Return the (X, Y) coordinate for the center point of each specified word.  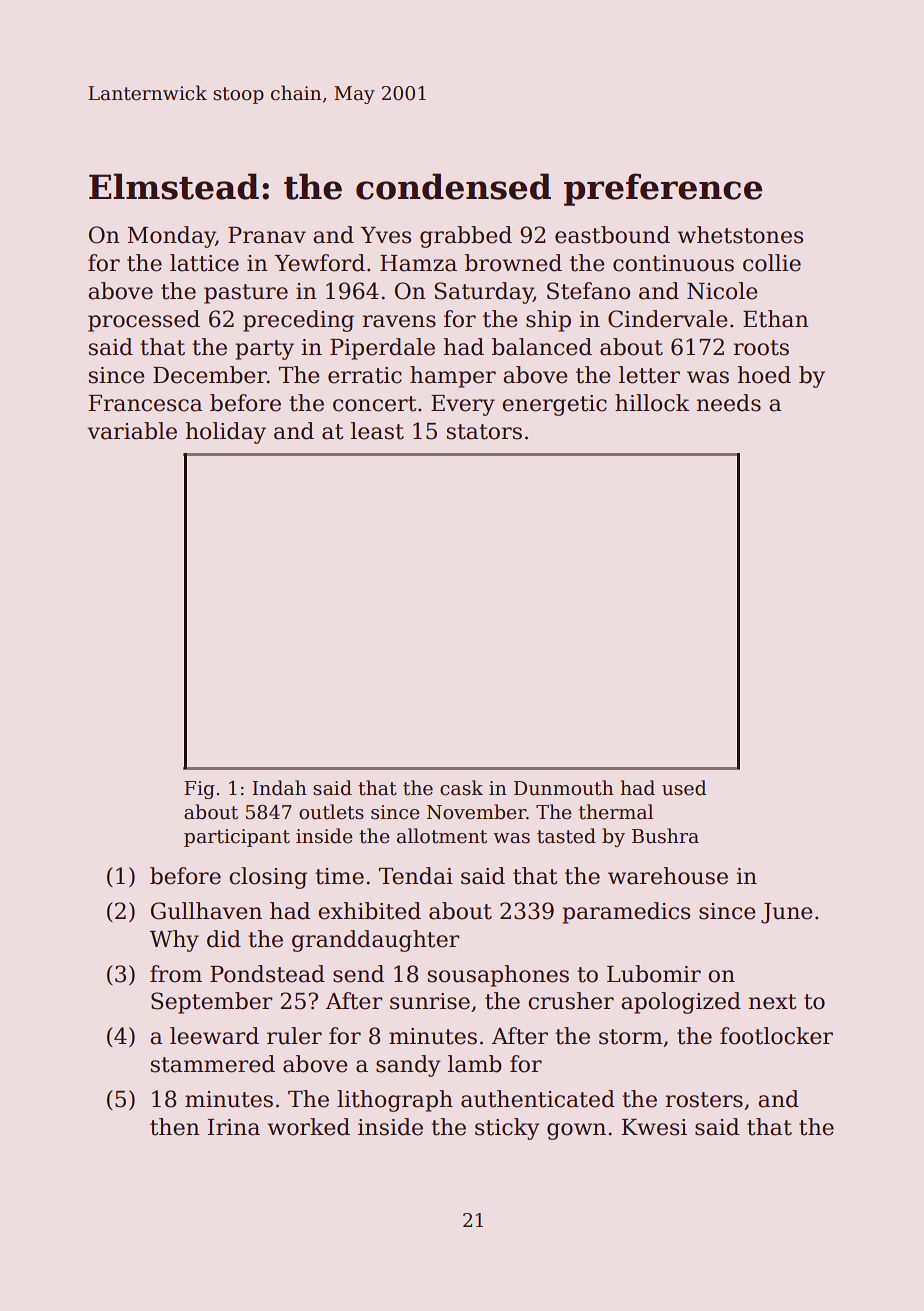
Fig (199, 790)
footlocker (776, 1036)
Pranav (267, 235)
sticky (507, 1129)
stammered (213, 1064)
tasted (566, 836)
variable (132, 431)
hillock (652, 403)
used (684, 788)
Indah (279, 788)
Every (463, 405)
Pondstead (267, 974)
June (787, 913)
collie (772, 263)
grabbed (466, 237)
